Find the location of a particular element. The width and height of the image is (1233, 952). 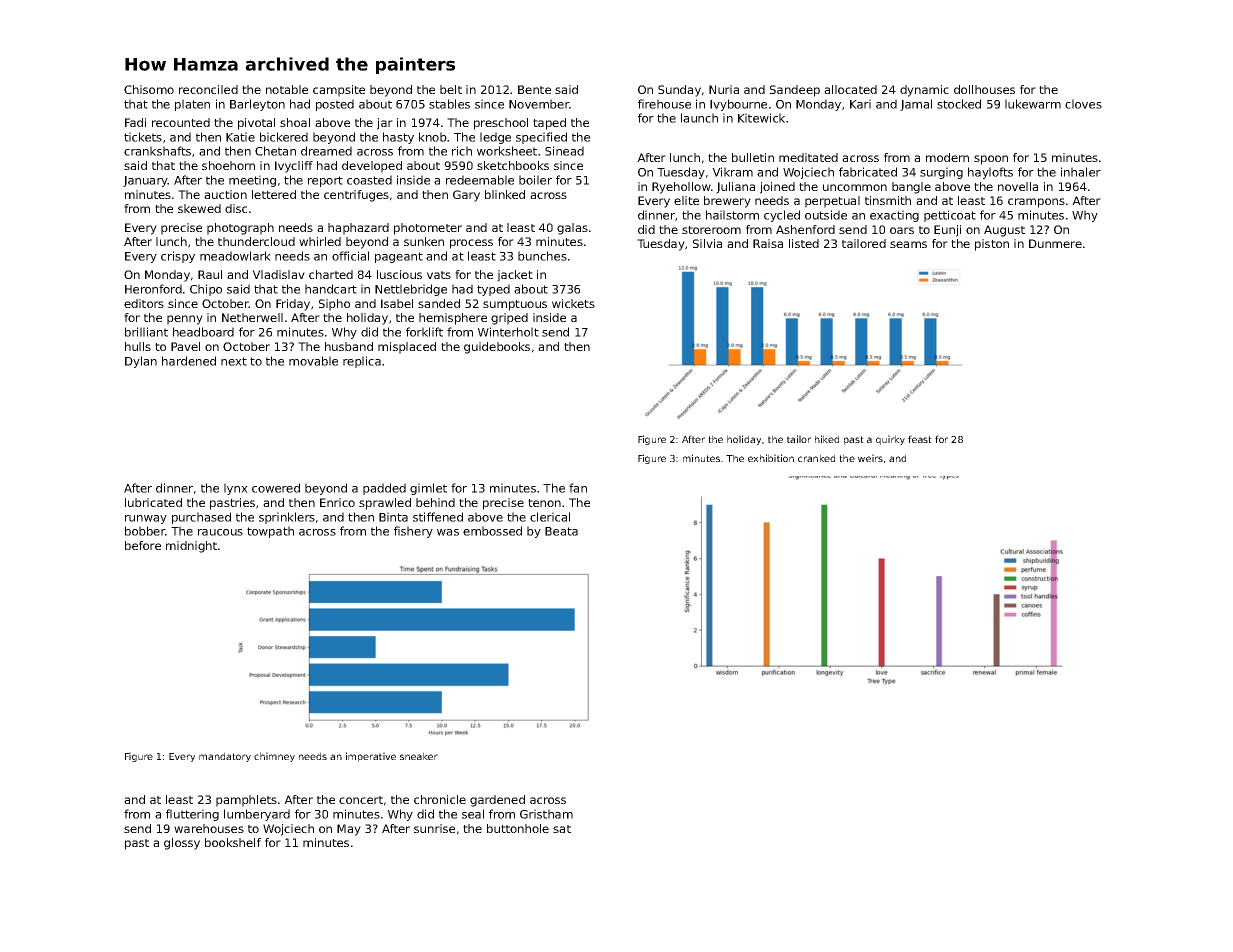

feast is located at coordinates (920, 439).
